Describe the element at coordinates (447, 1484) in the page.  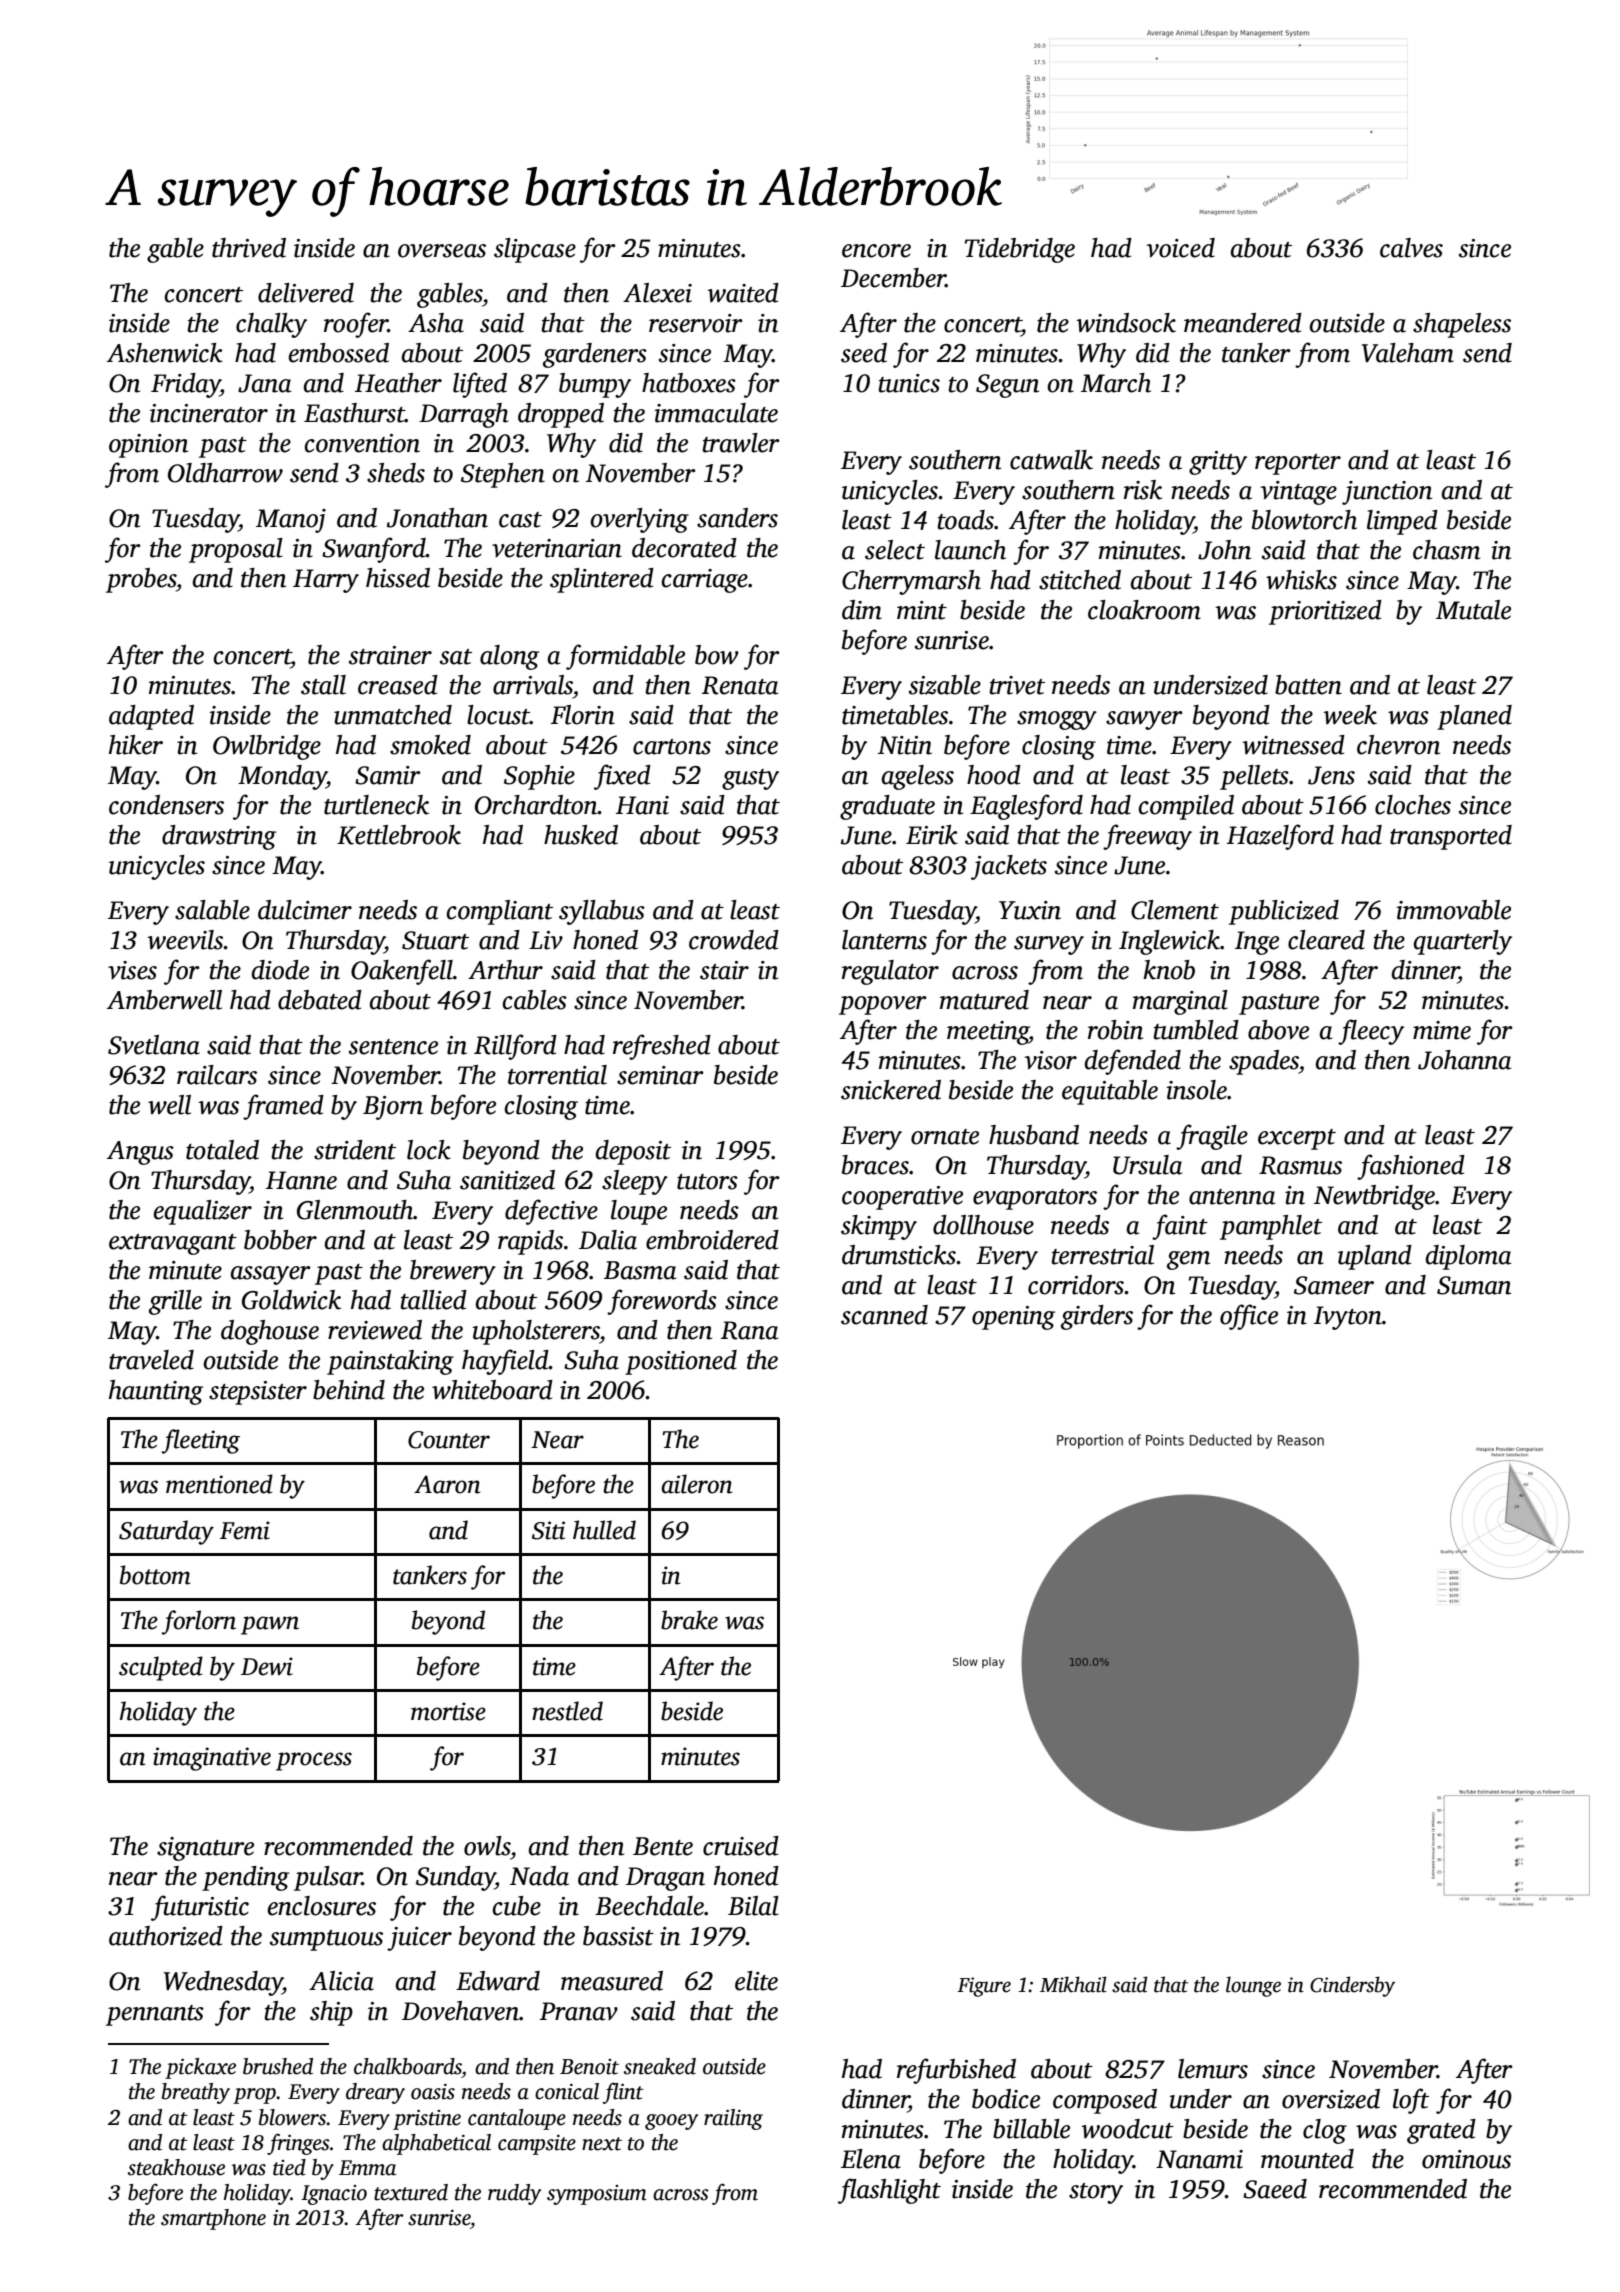
I see `Aaron` at that location.
